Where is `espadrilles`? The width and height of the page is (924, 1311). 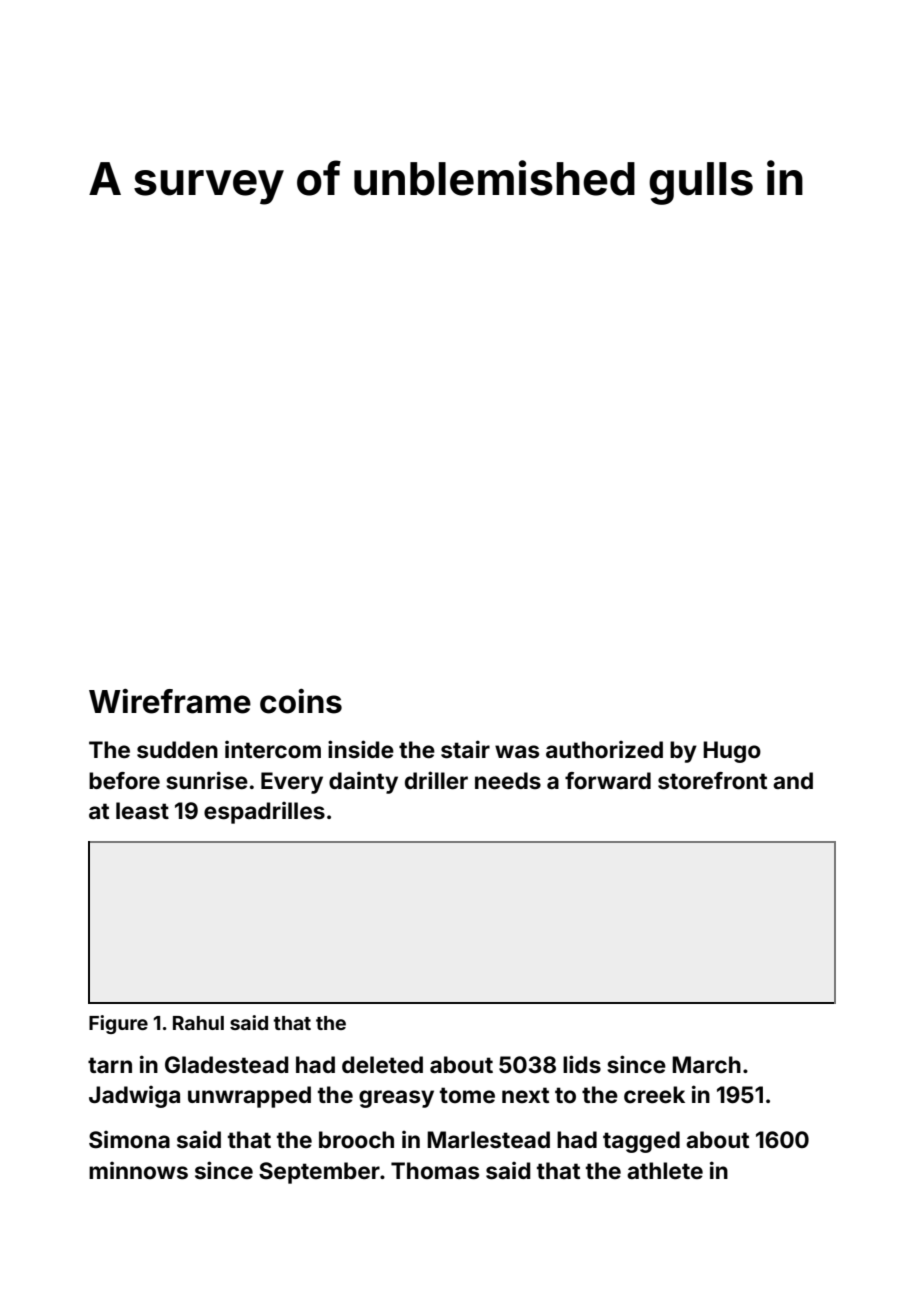 espadrilles is located at coordinates (264, 813).
